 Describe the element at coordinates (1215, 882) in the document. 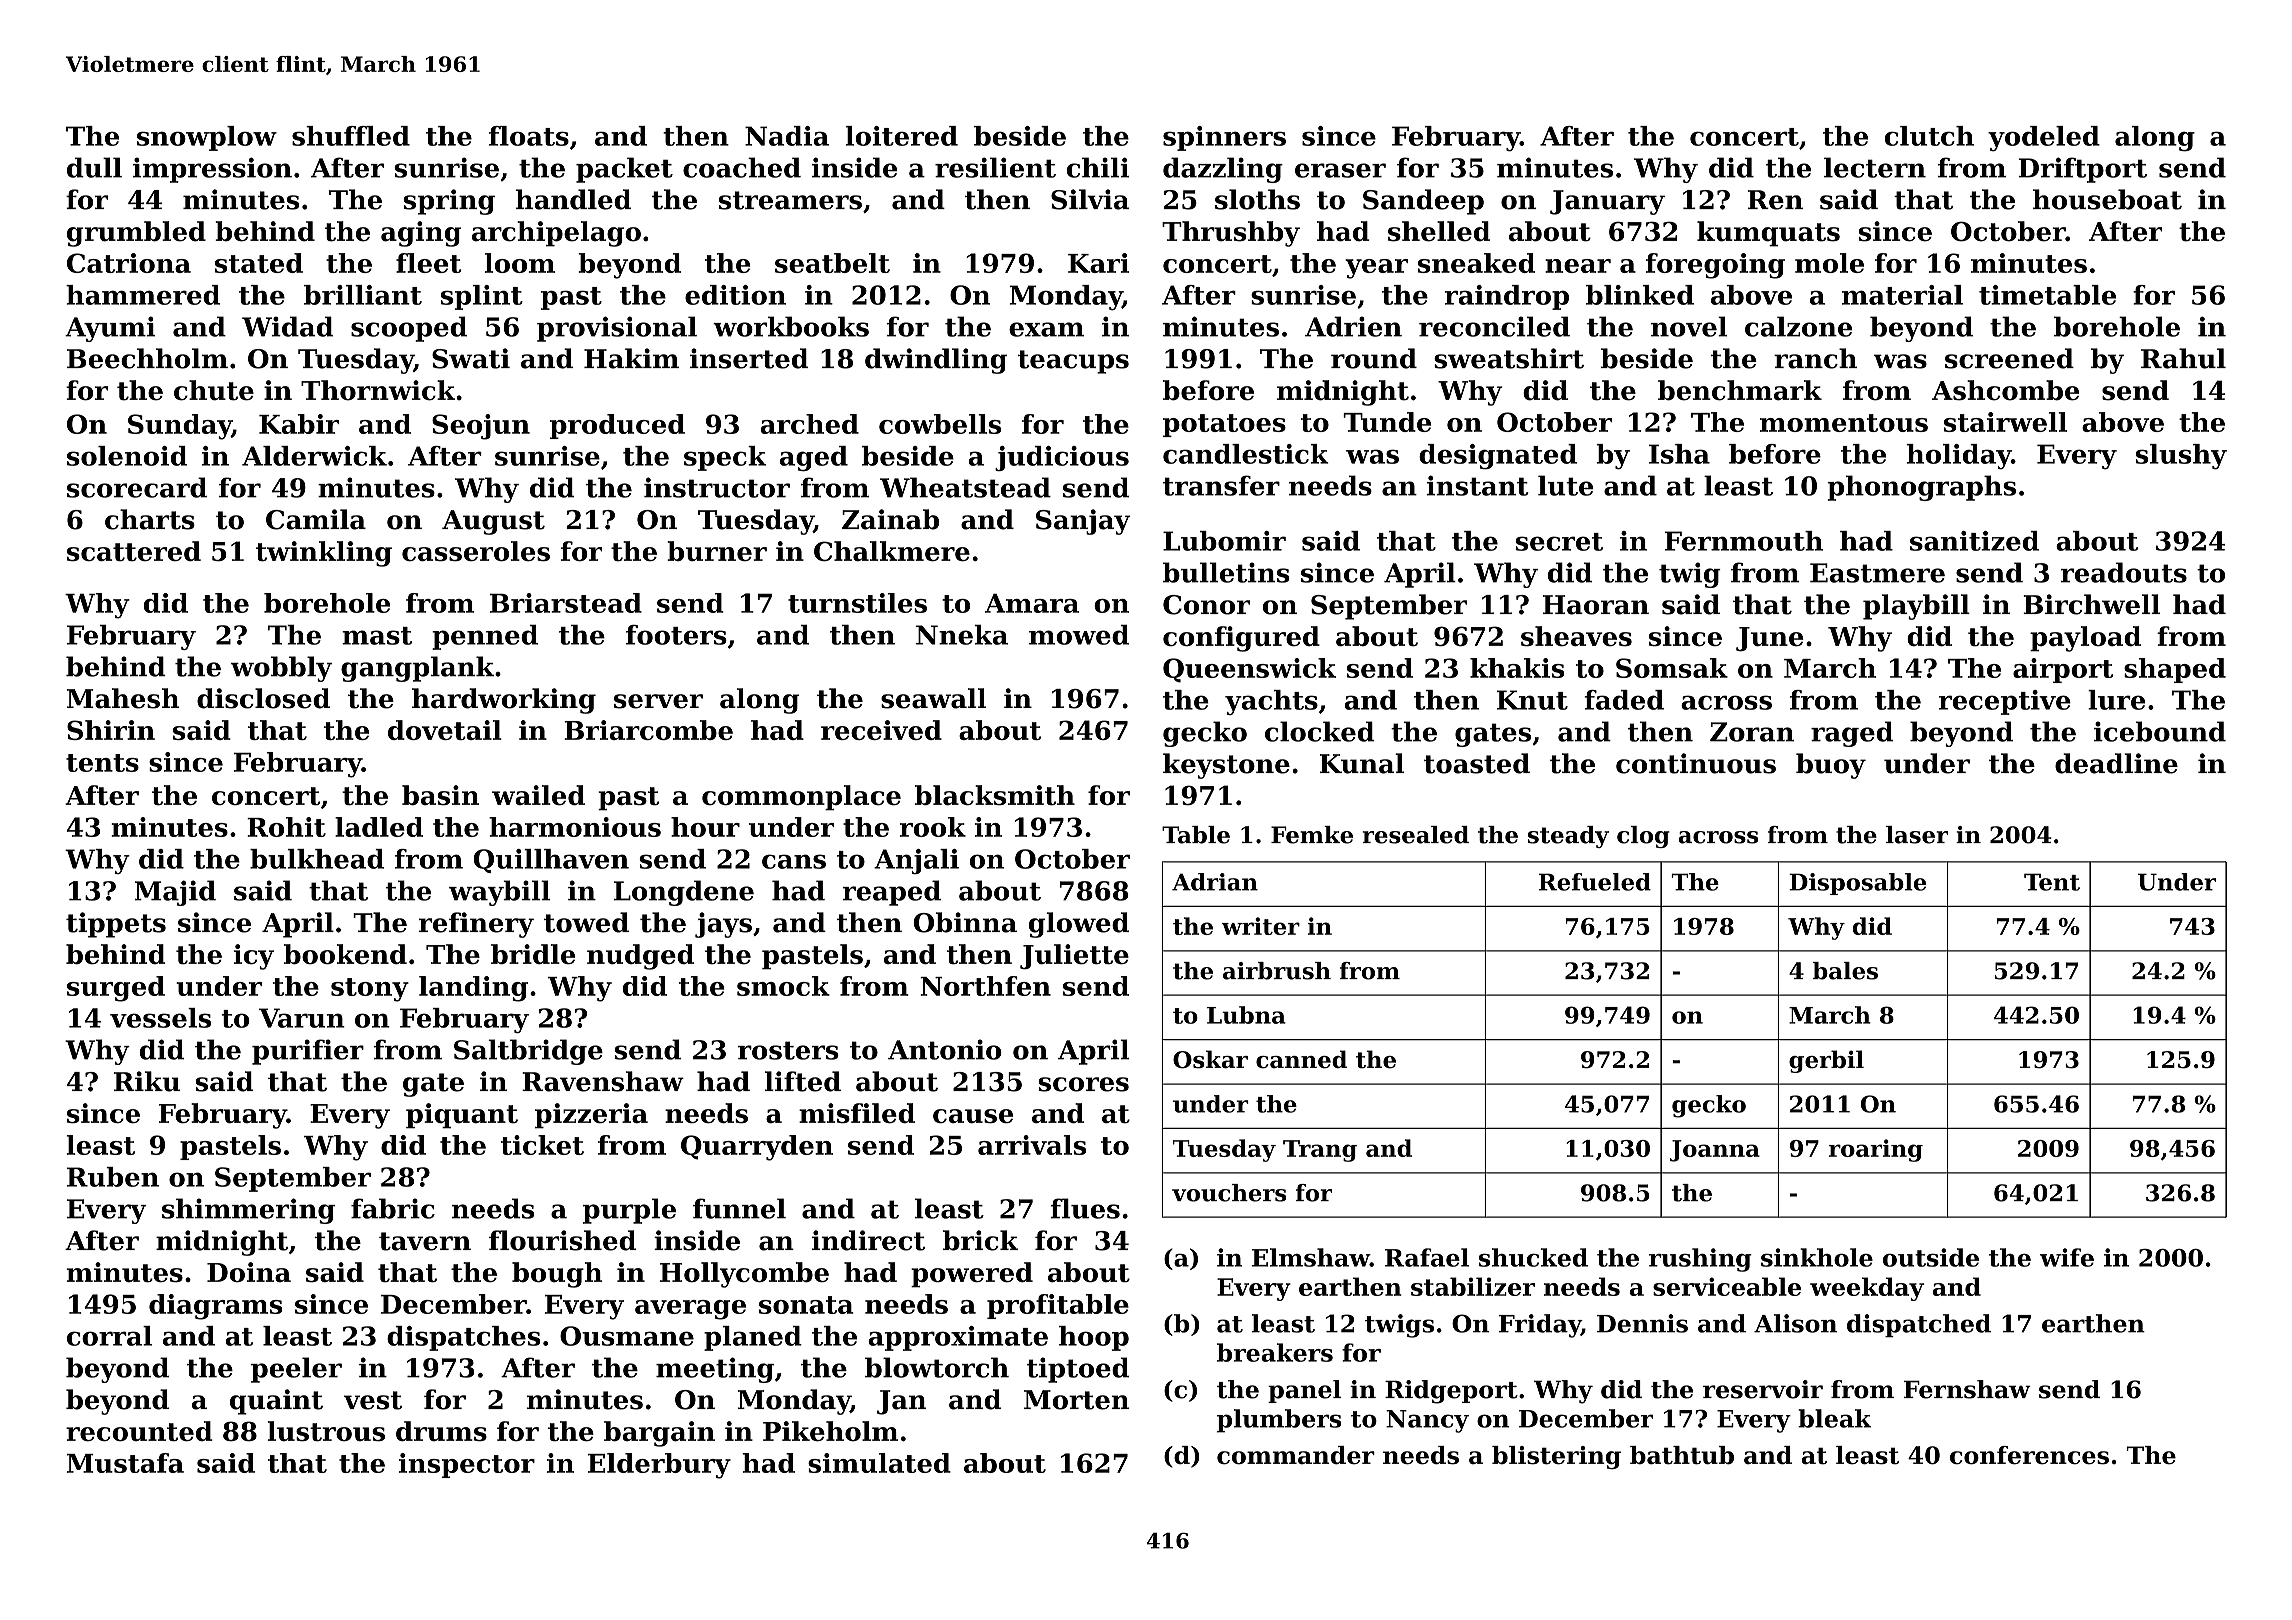

I see `Adrian` at that location.
